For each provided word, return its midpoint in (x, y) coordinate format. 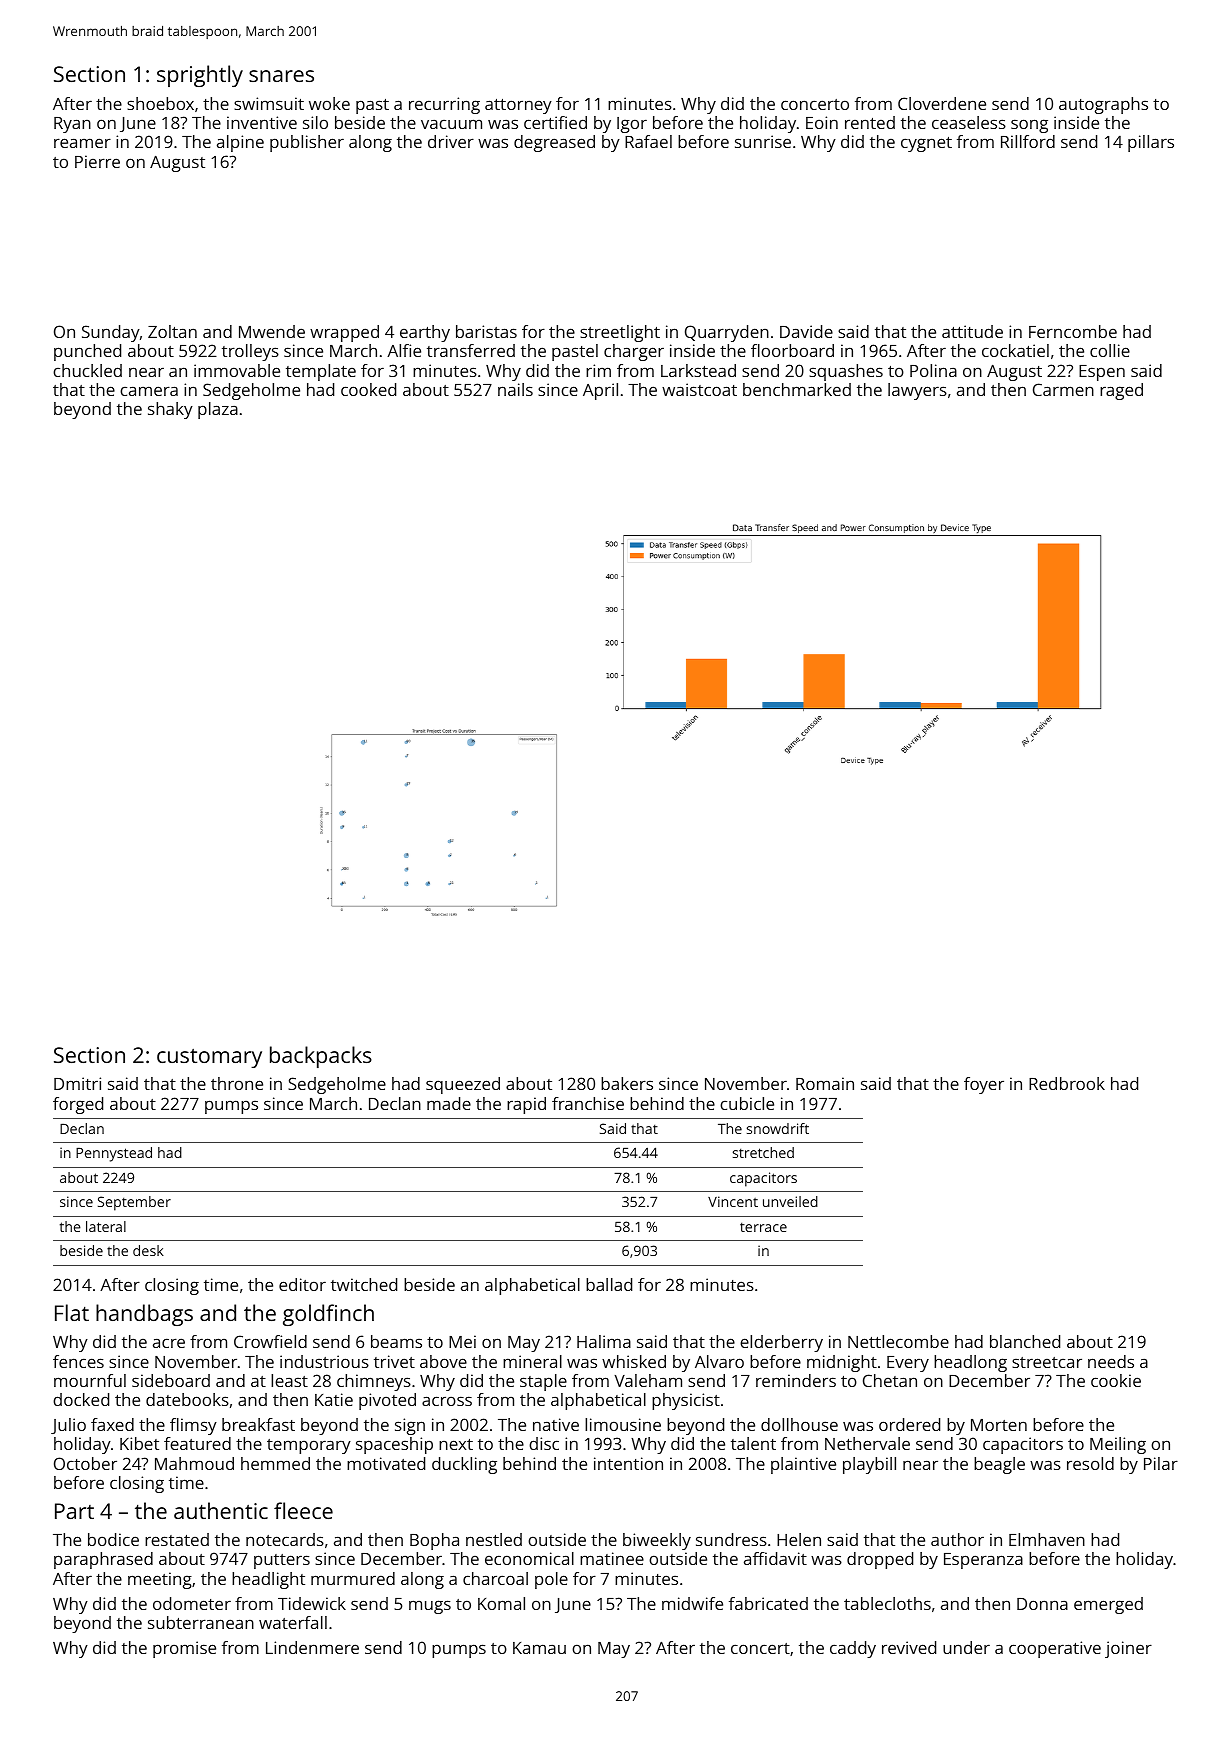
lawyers (917, 391)
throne (237, 1083)
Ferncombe (1073, 331)
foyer (984, 1085)
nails (515, 389)
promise (184, 1649)
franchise (588, 1103)
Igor (632, 125)
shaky (170, 410)
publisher (307, 143)
